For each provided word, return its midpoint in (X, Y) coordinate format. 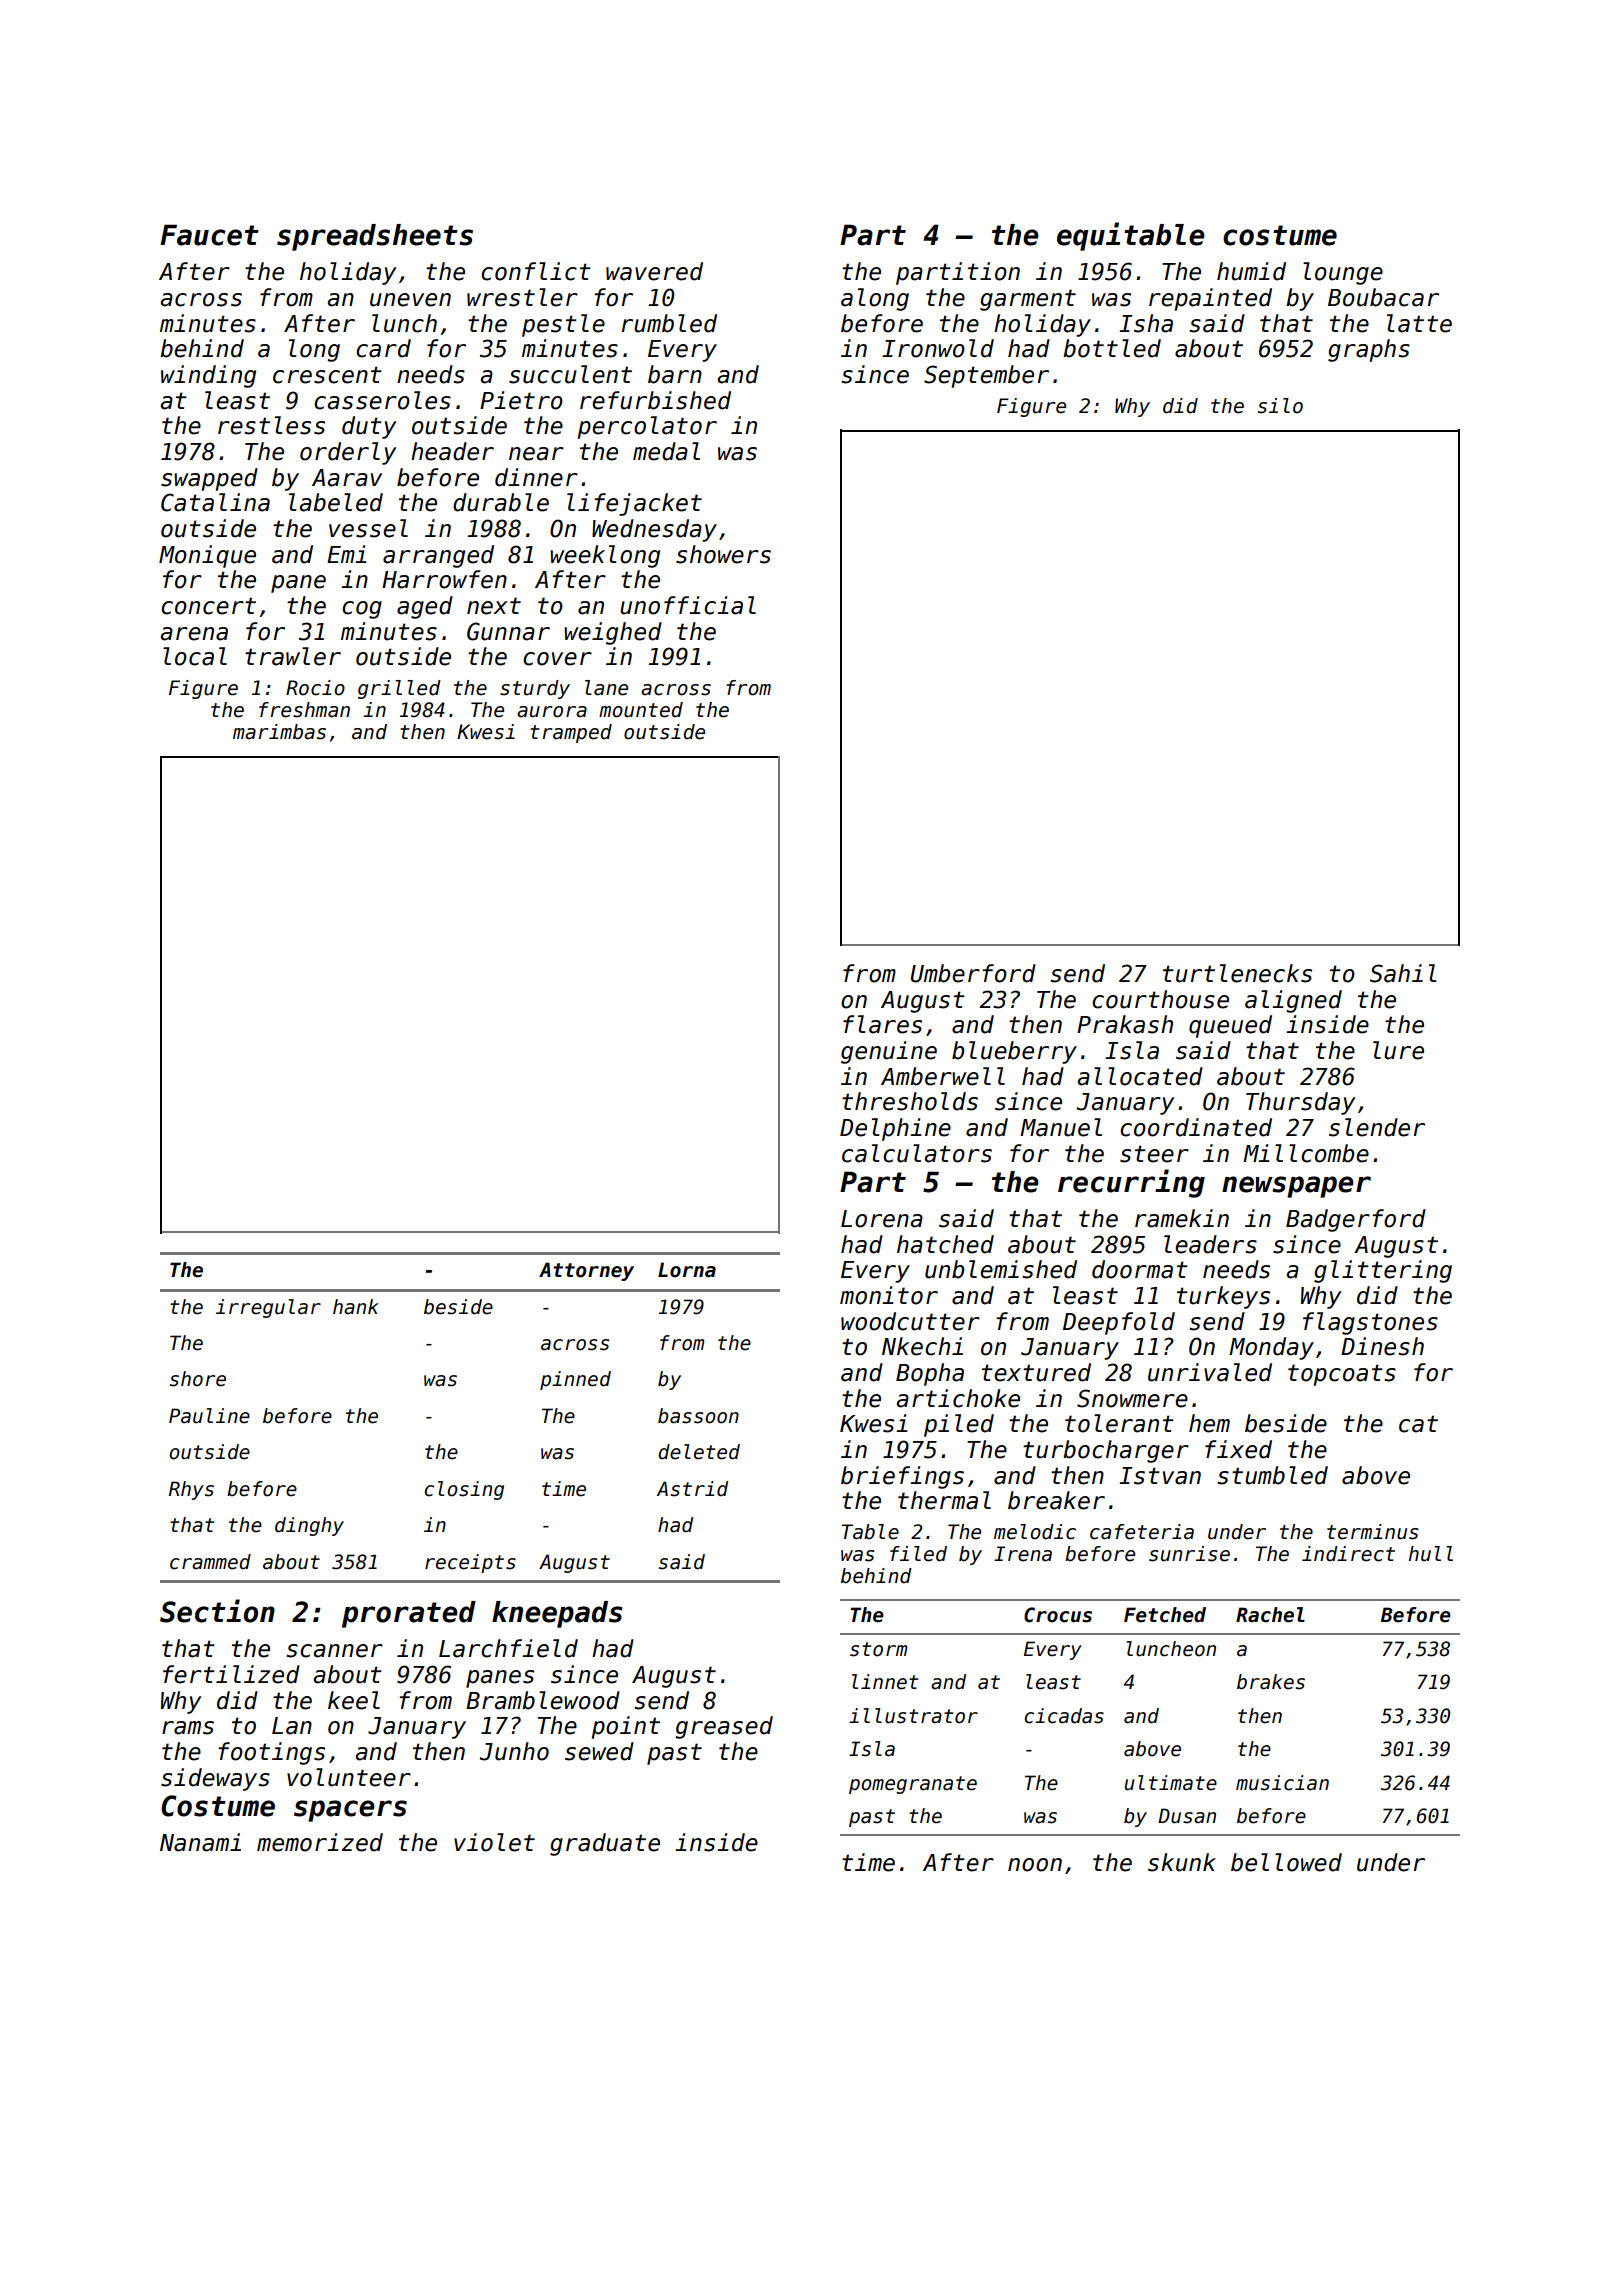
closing (464, 1490)
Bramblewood (543, 1700)
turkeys (1223, 1297)
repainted (1210, 299)
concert (208, 606)
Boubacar (1383, 297)
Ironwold (938, 348)
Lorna (687, 1270)
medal (666, 451)
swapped (209, 479)
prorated (409, 1614)
